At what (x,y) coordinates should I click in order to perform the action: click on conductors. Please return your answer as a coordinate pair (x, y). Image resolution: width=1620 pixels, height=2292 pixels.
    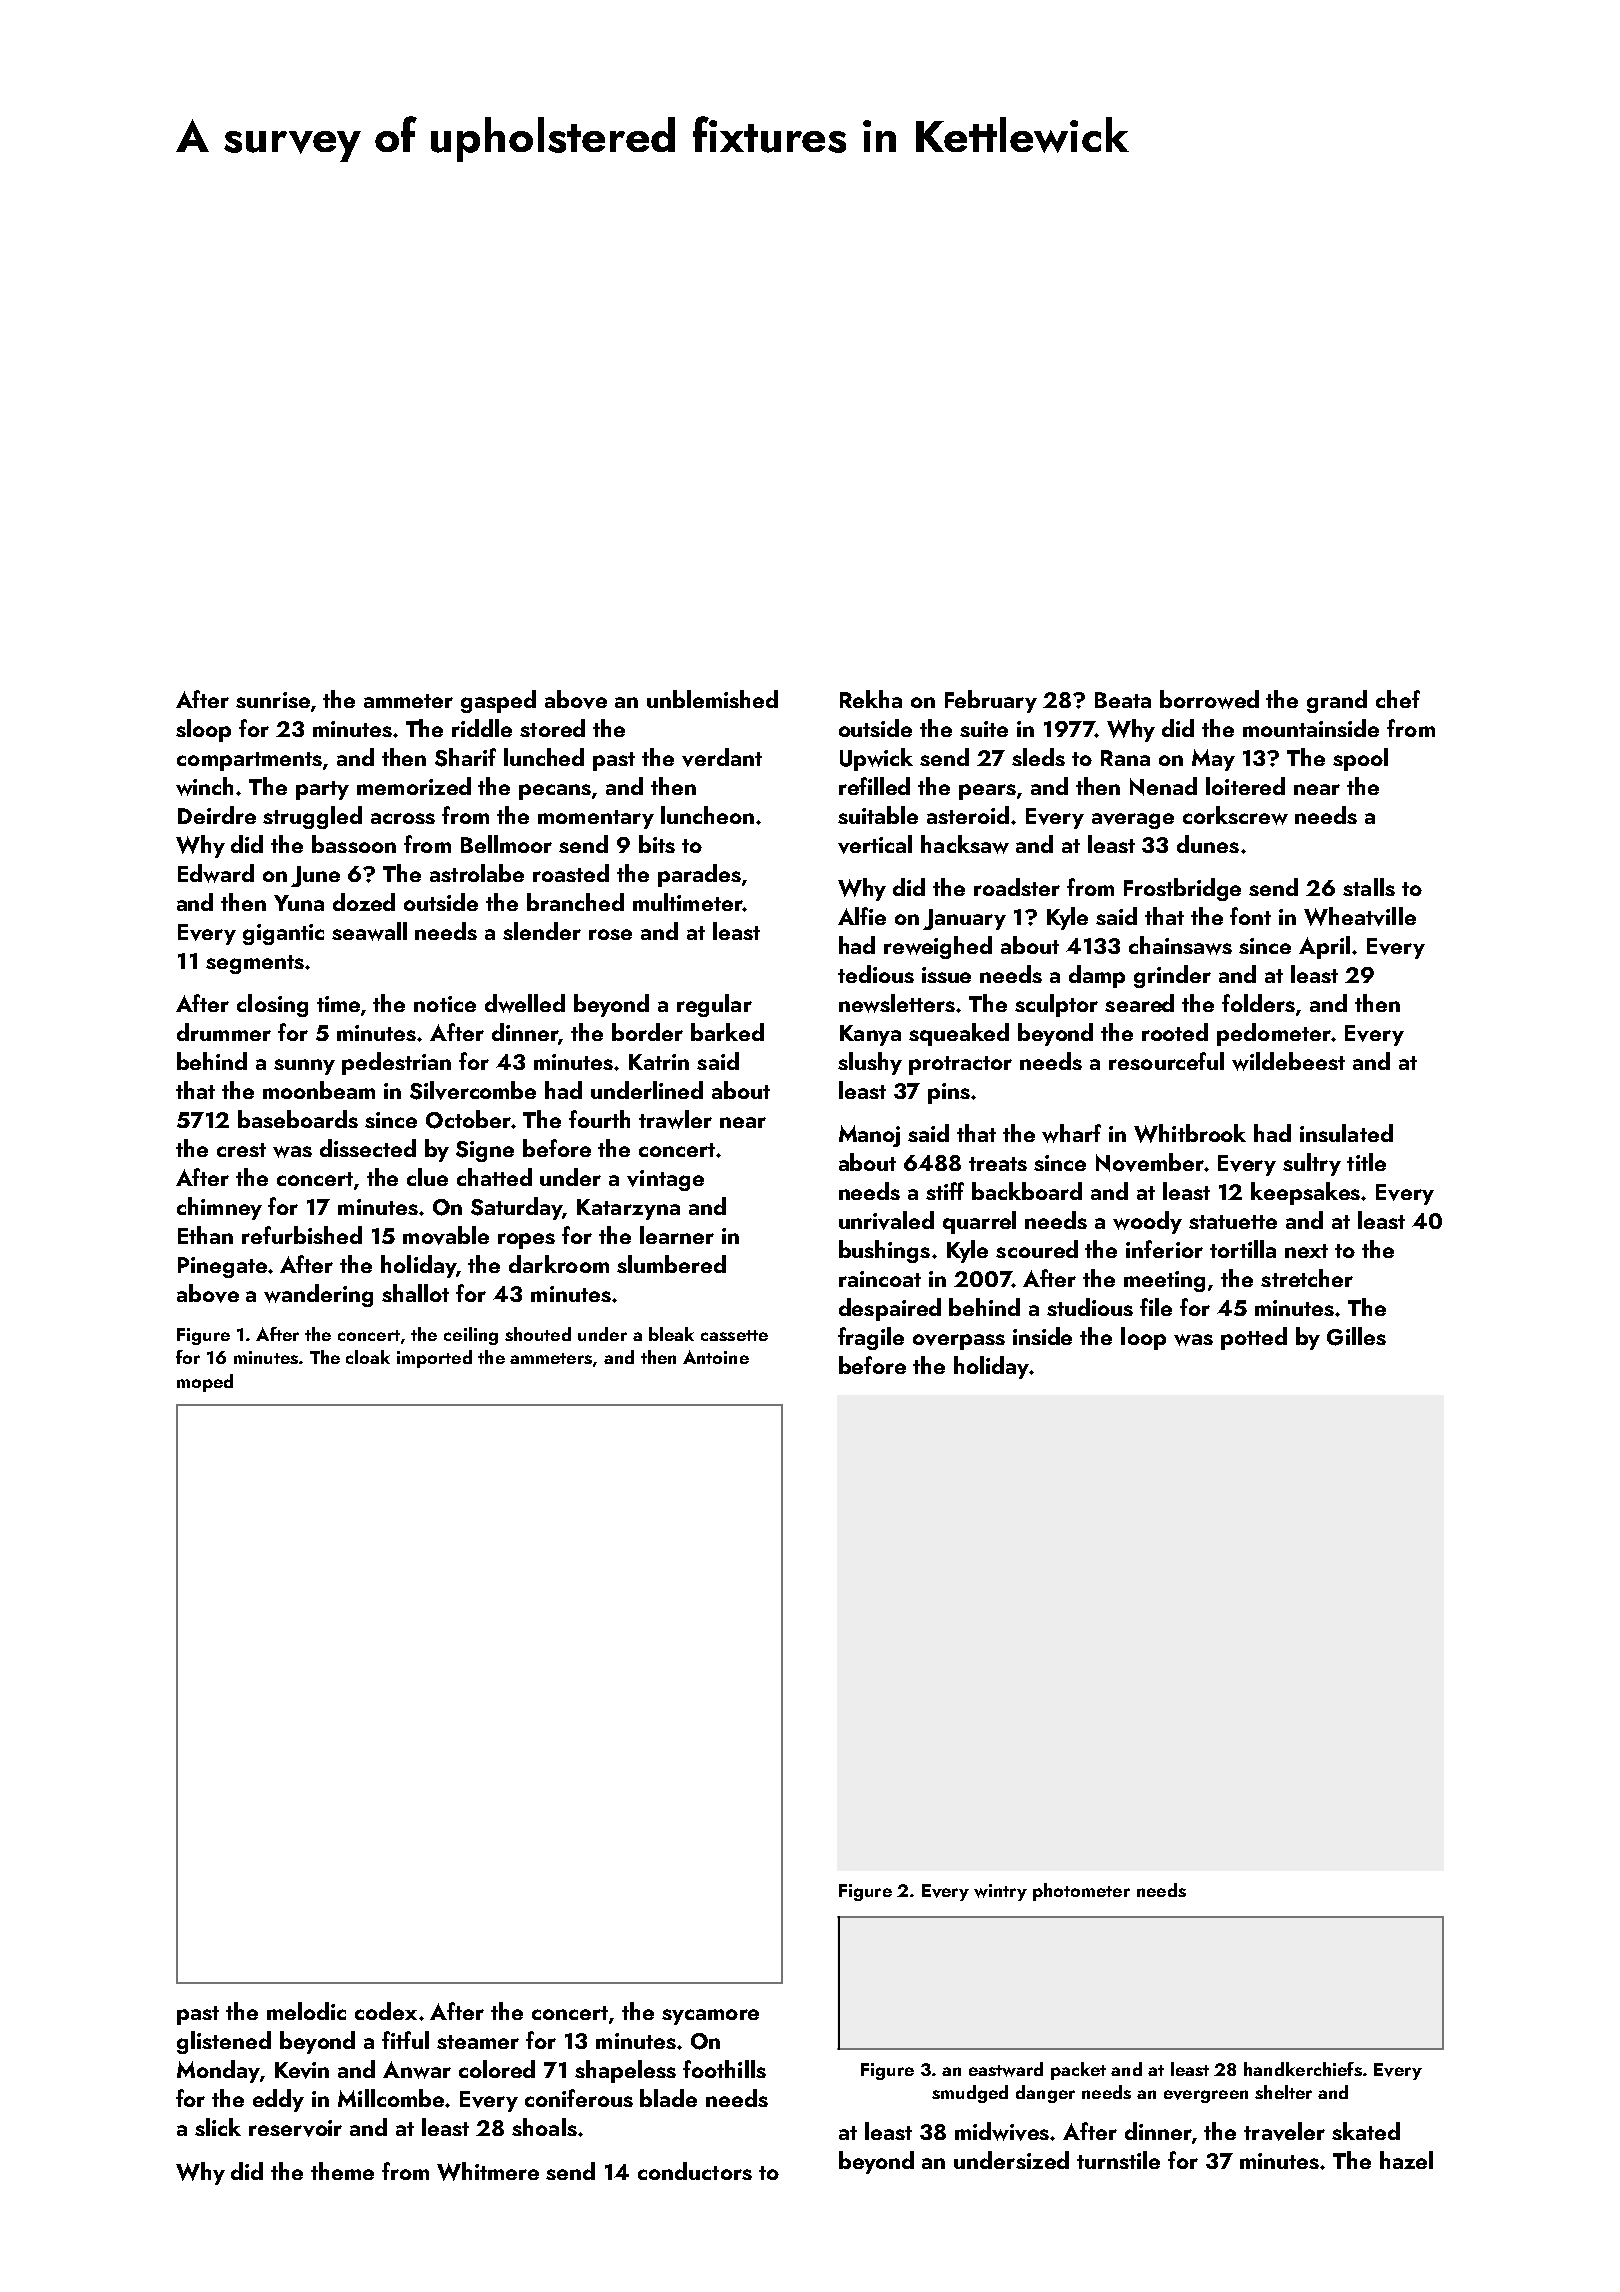
    Looking at the image, I should click on (695, 2171).
